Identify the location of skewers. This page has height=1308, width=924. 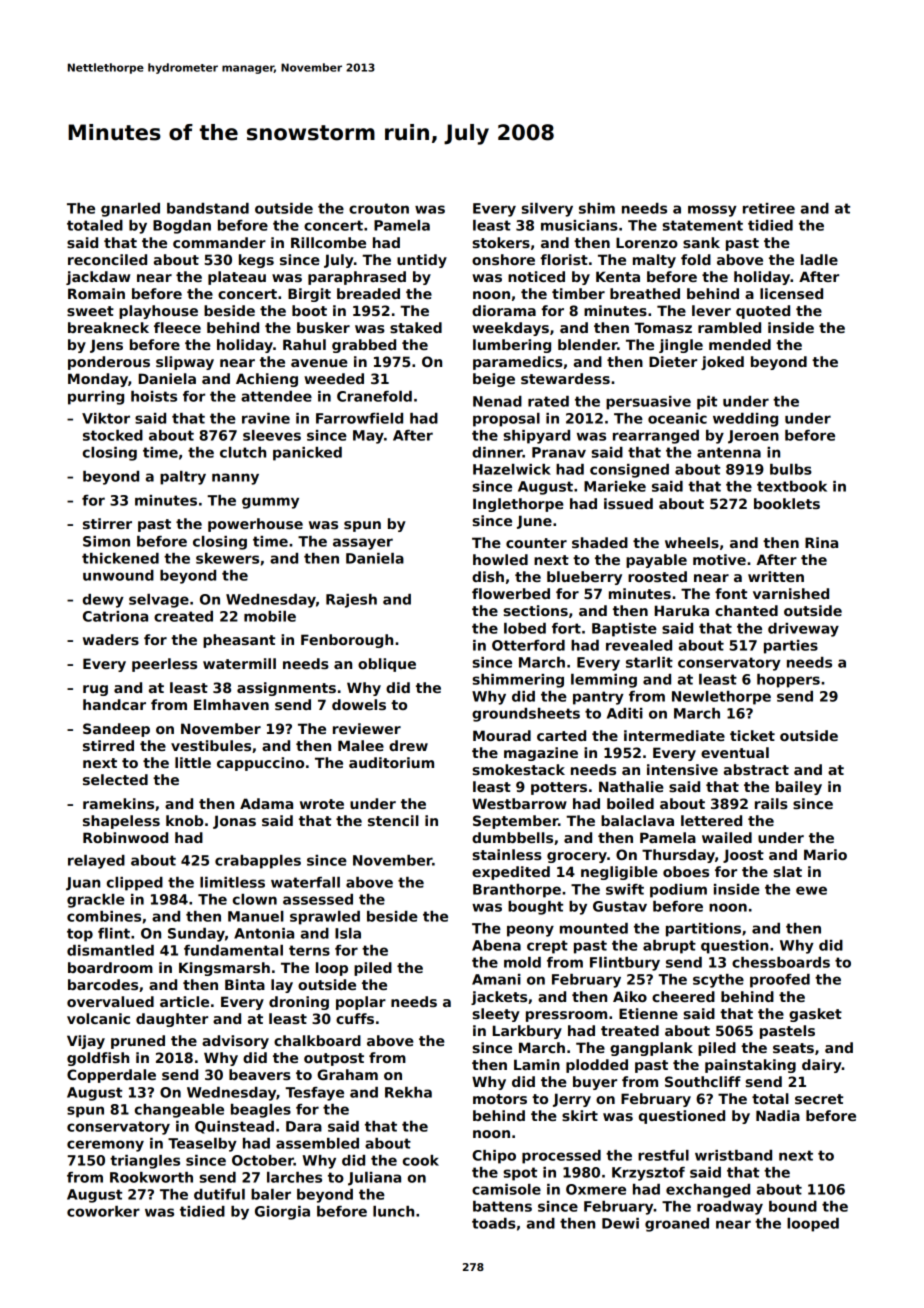
(227, 558).
